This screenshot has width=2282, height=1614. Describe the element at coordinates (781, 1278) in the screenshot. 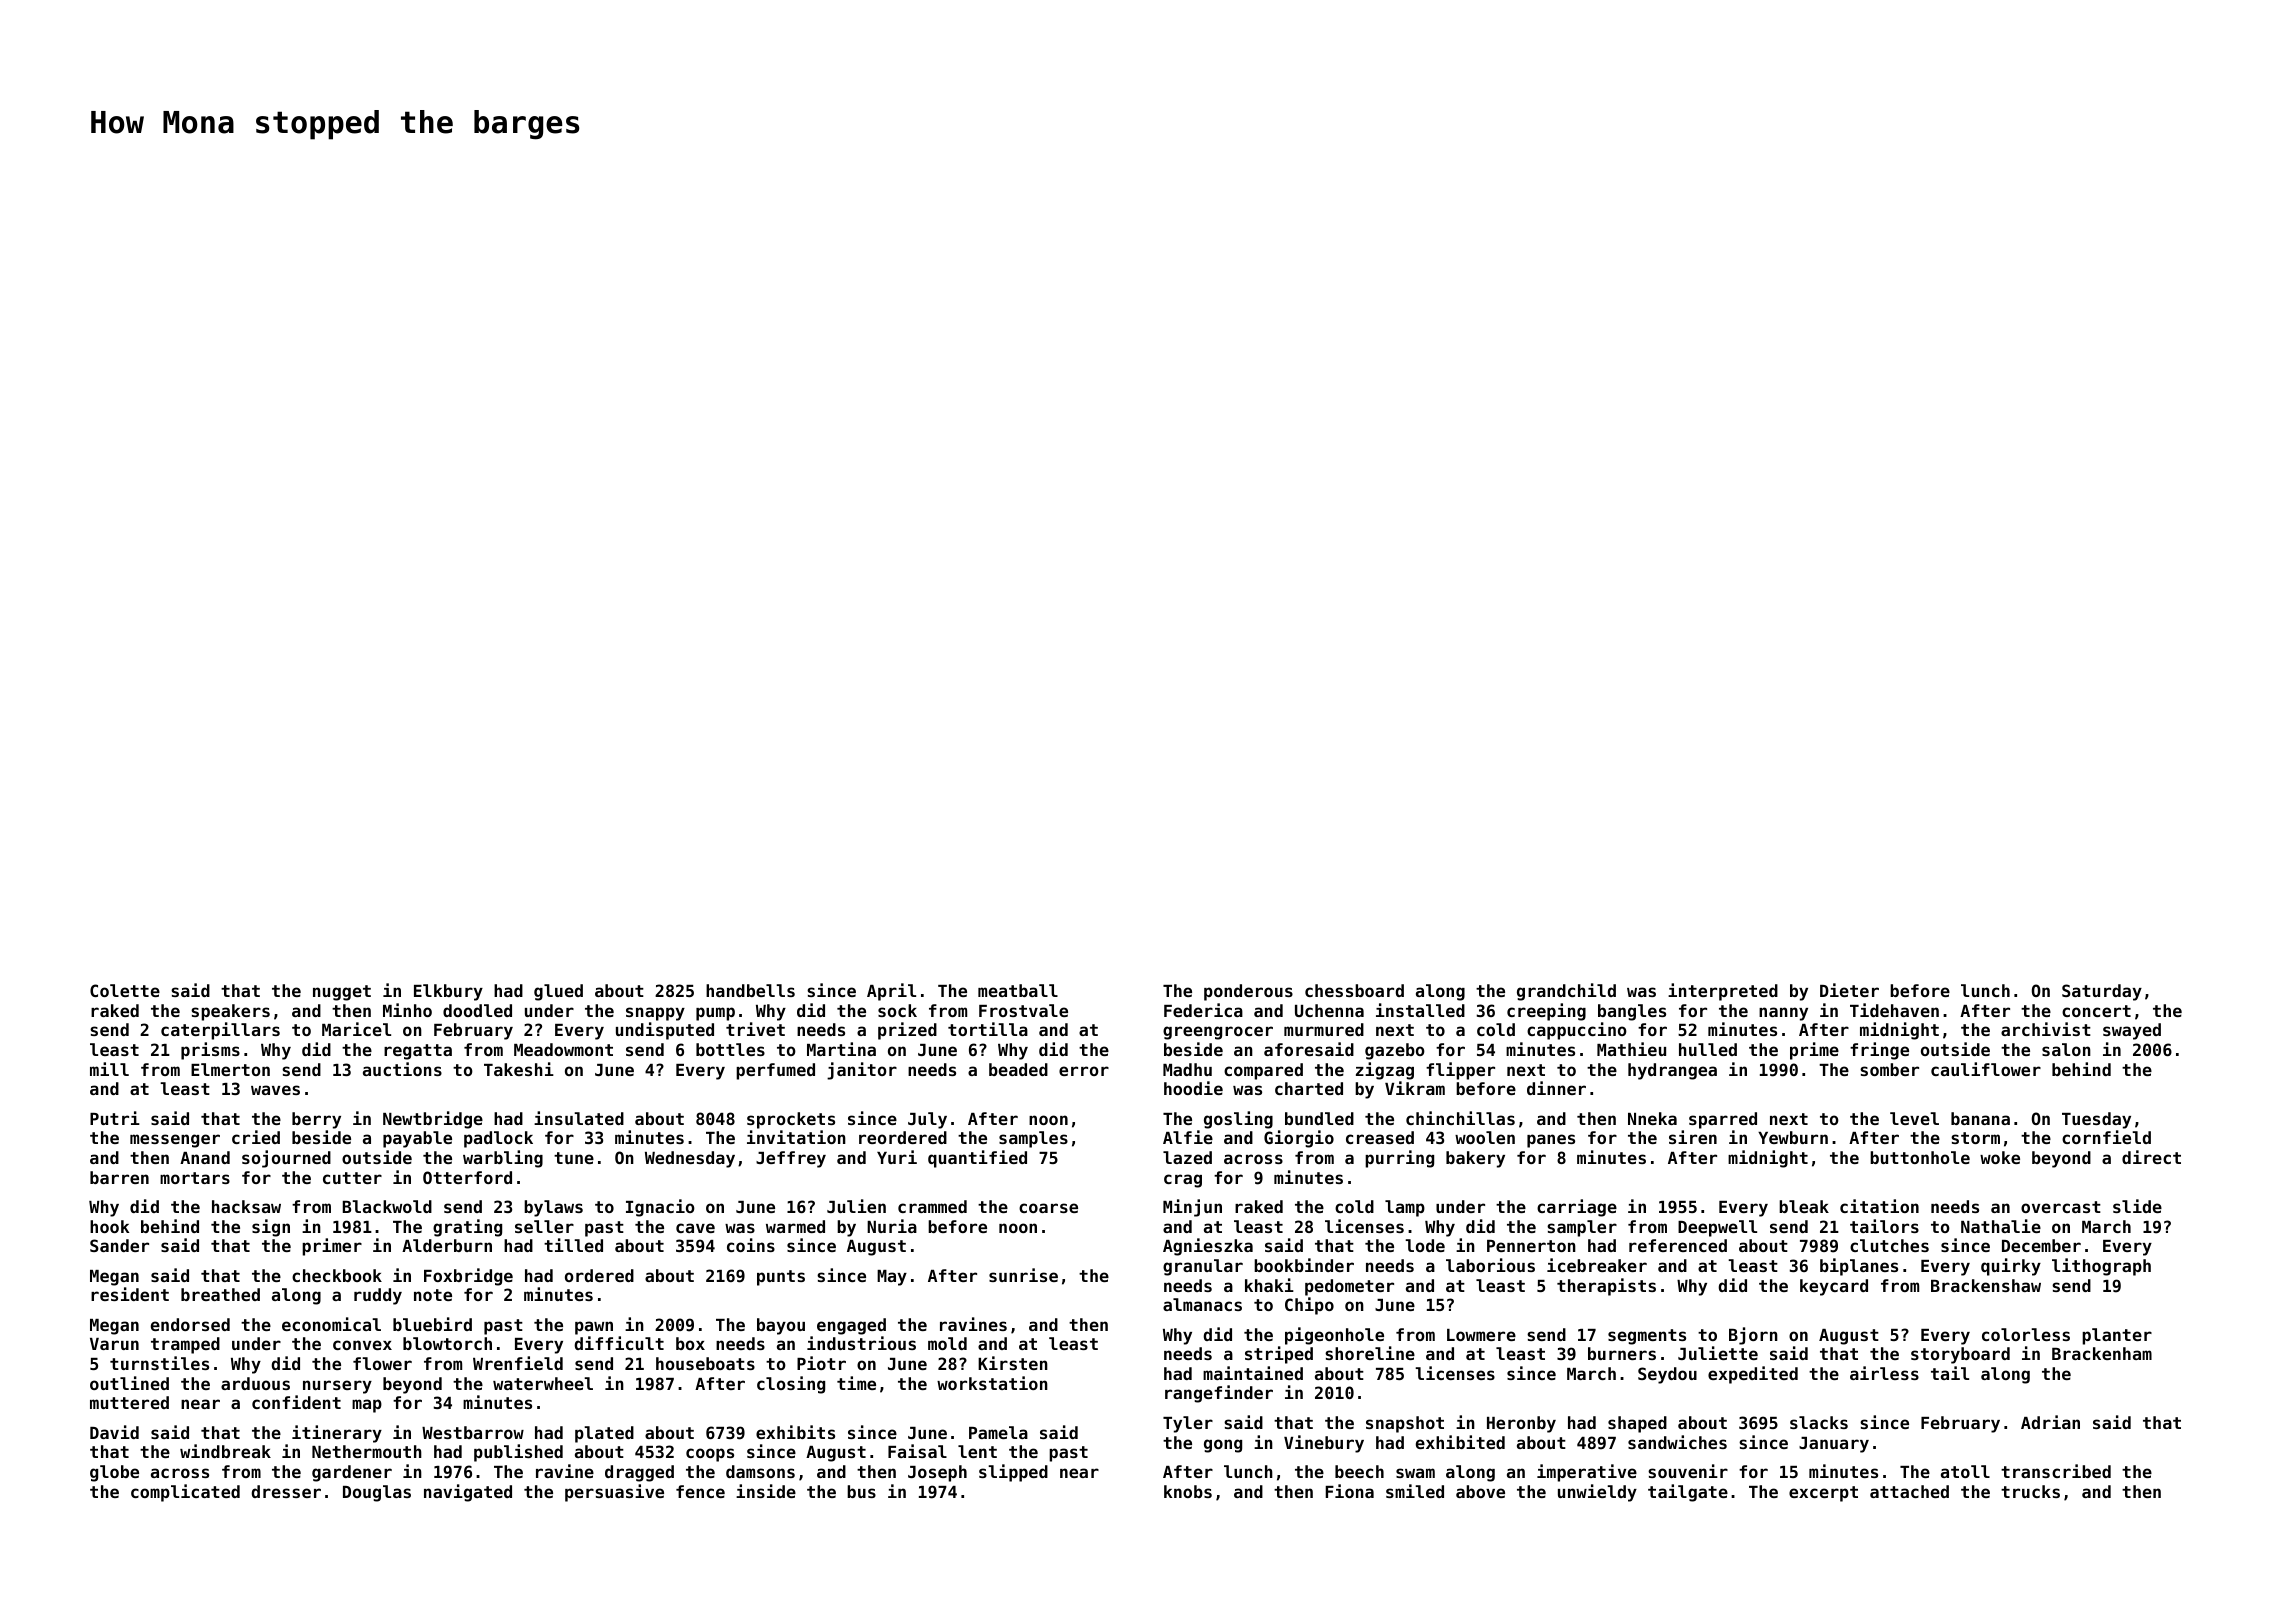

I see `punts` at that location.
